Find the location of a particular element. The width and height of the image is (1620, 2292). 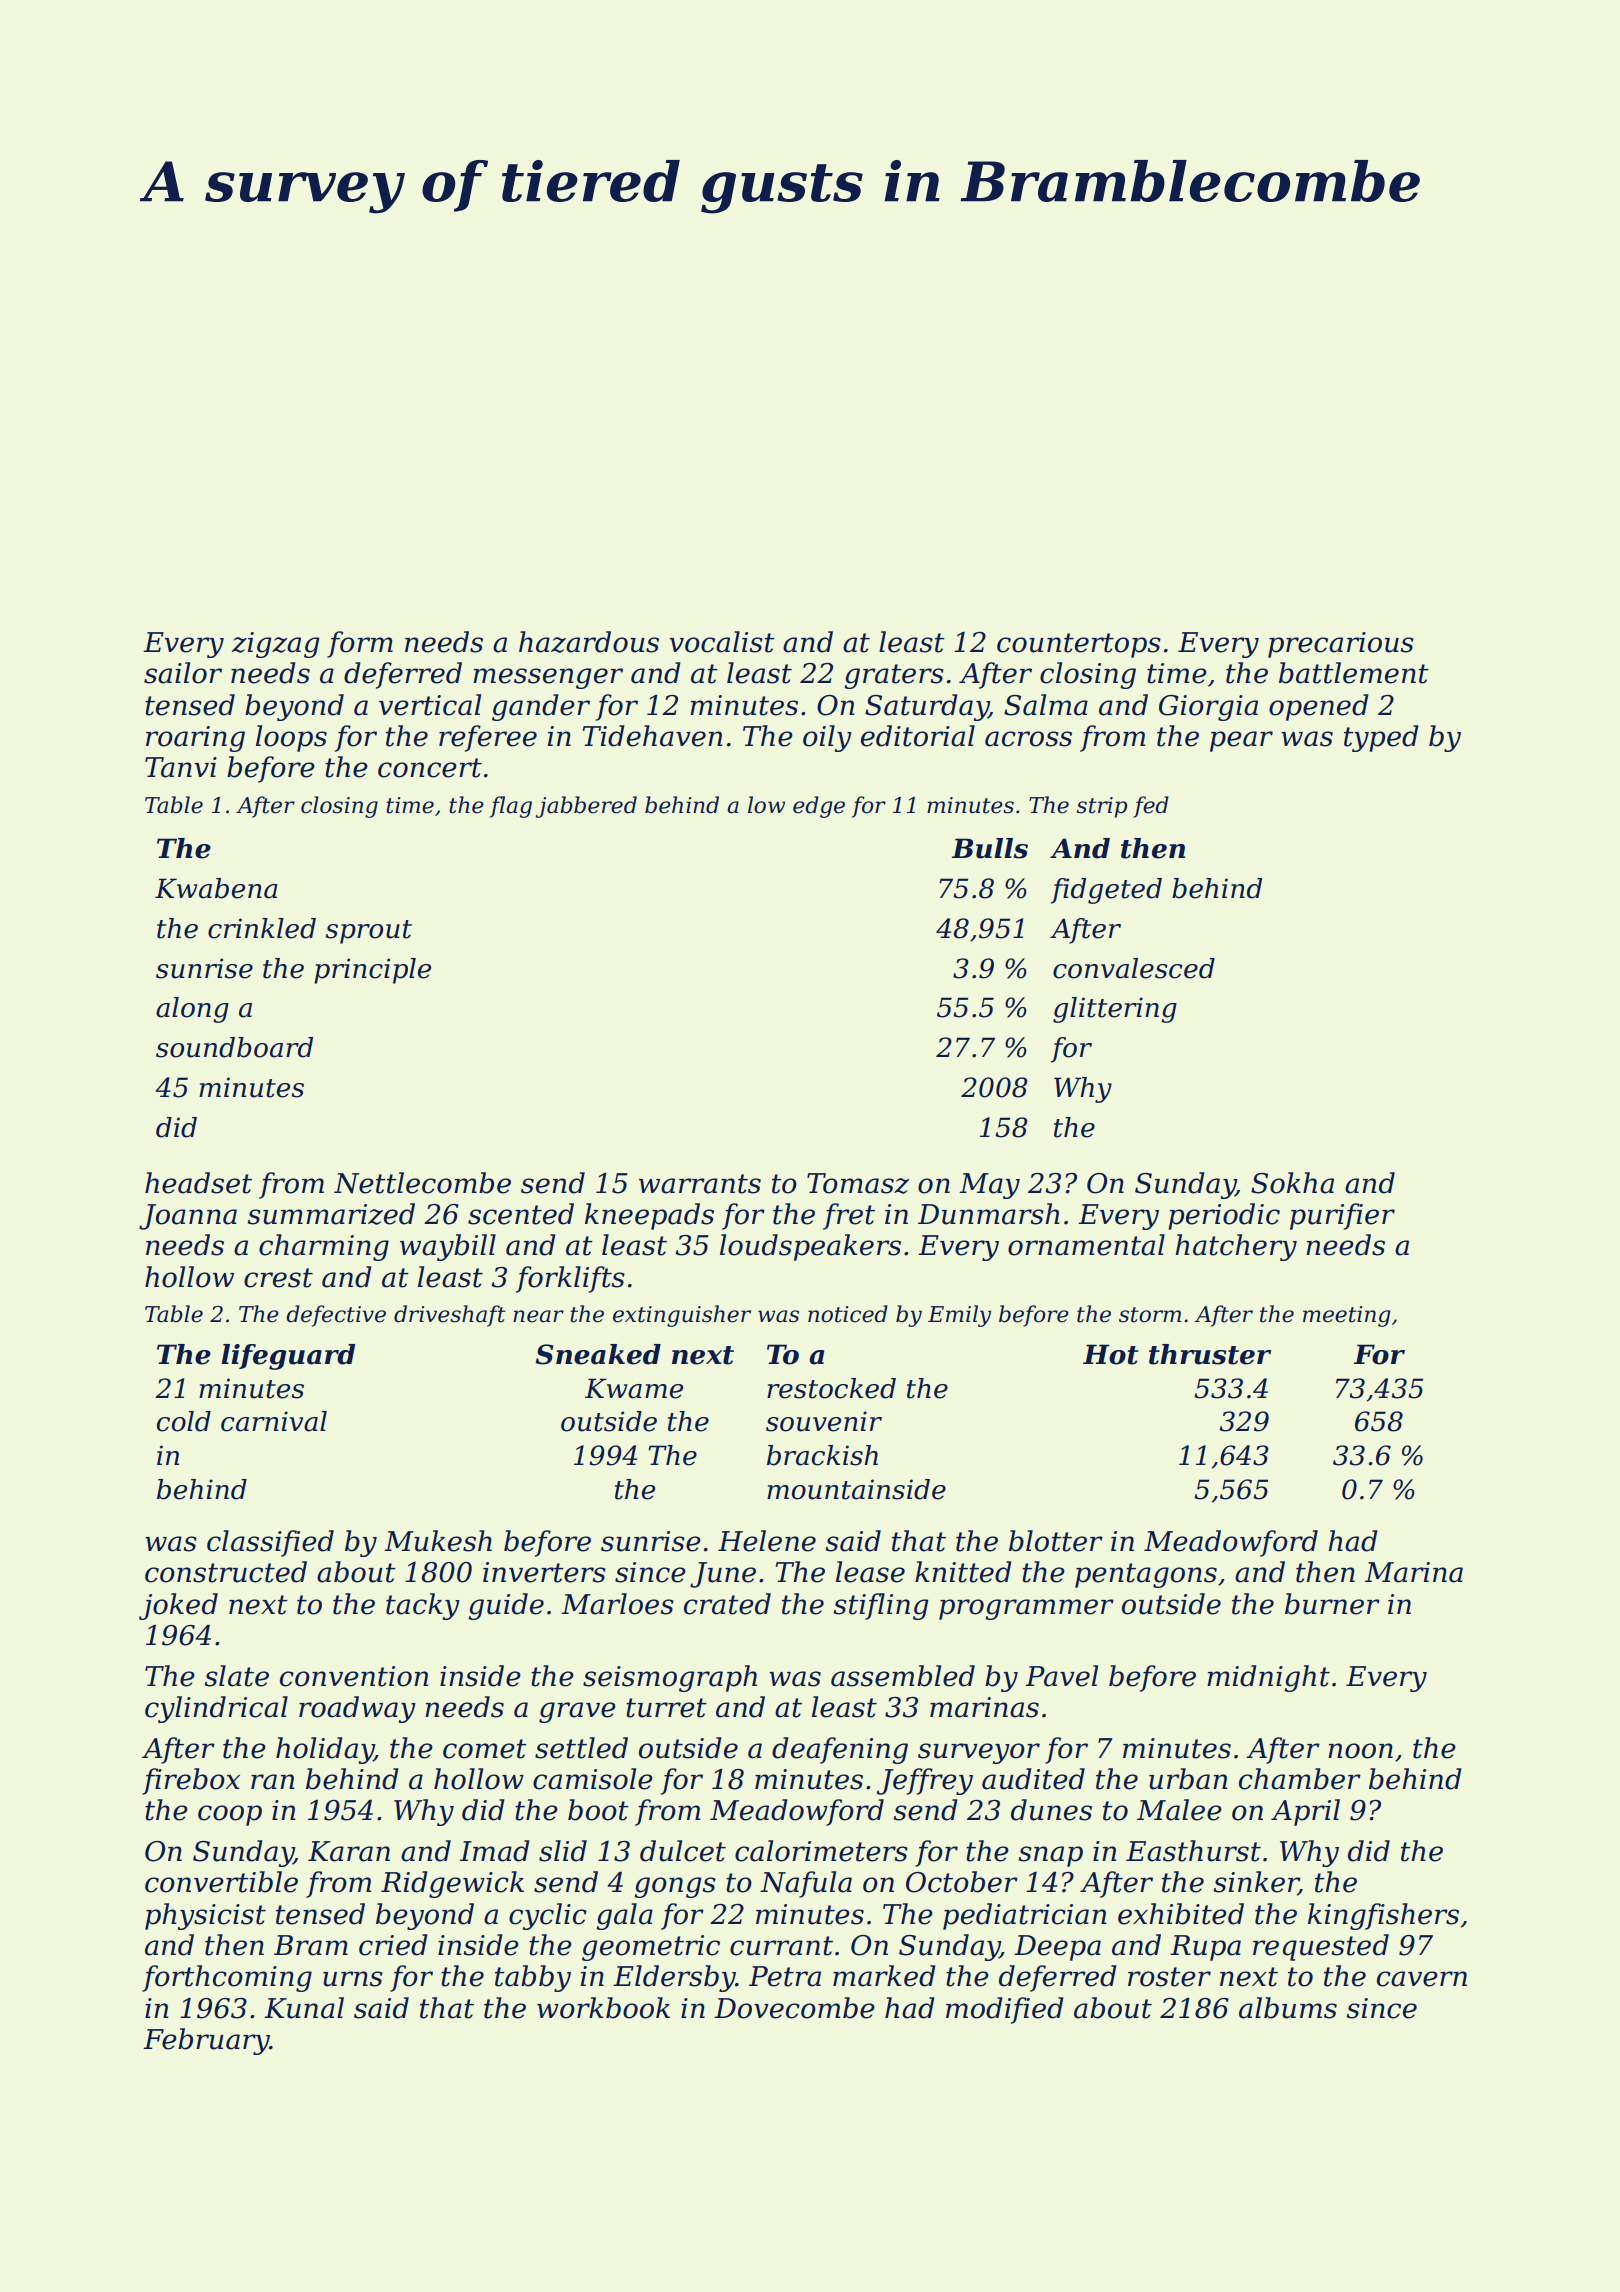

loudspeakers is located at coordinates (810, 1247).
